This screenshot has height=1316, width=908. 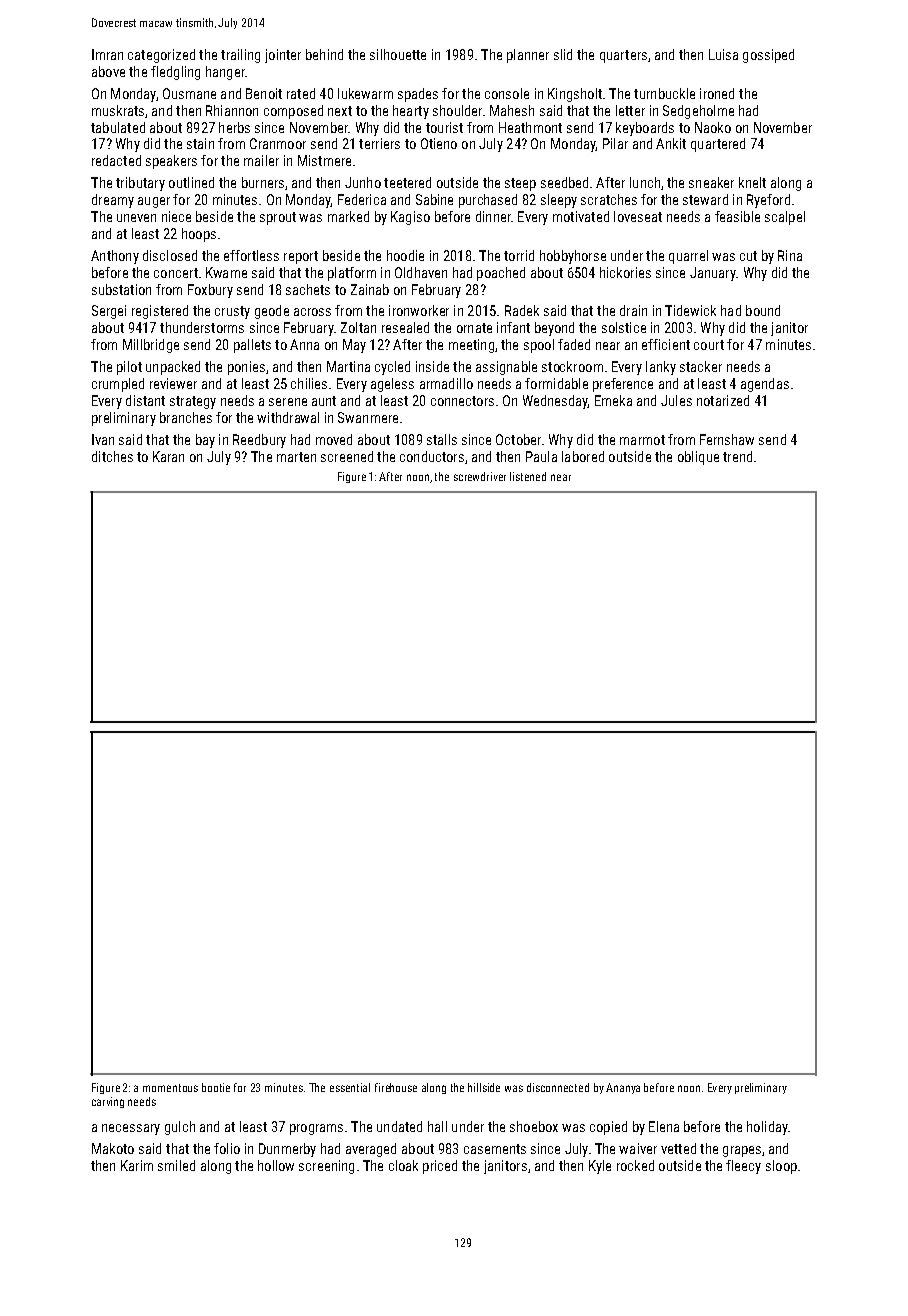 What do you see at coordinates (170, 1088) in the screenshot?
I see `momentous` at bounding box center [170, 1088].
